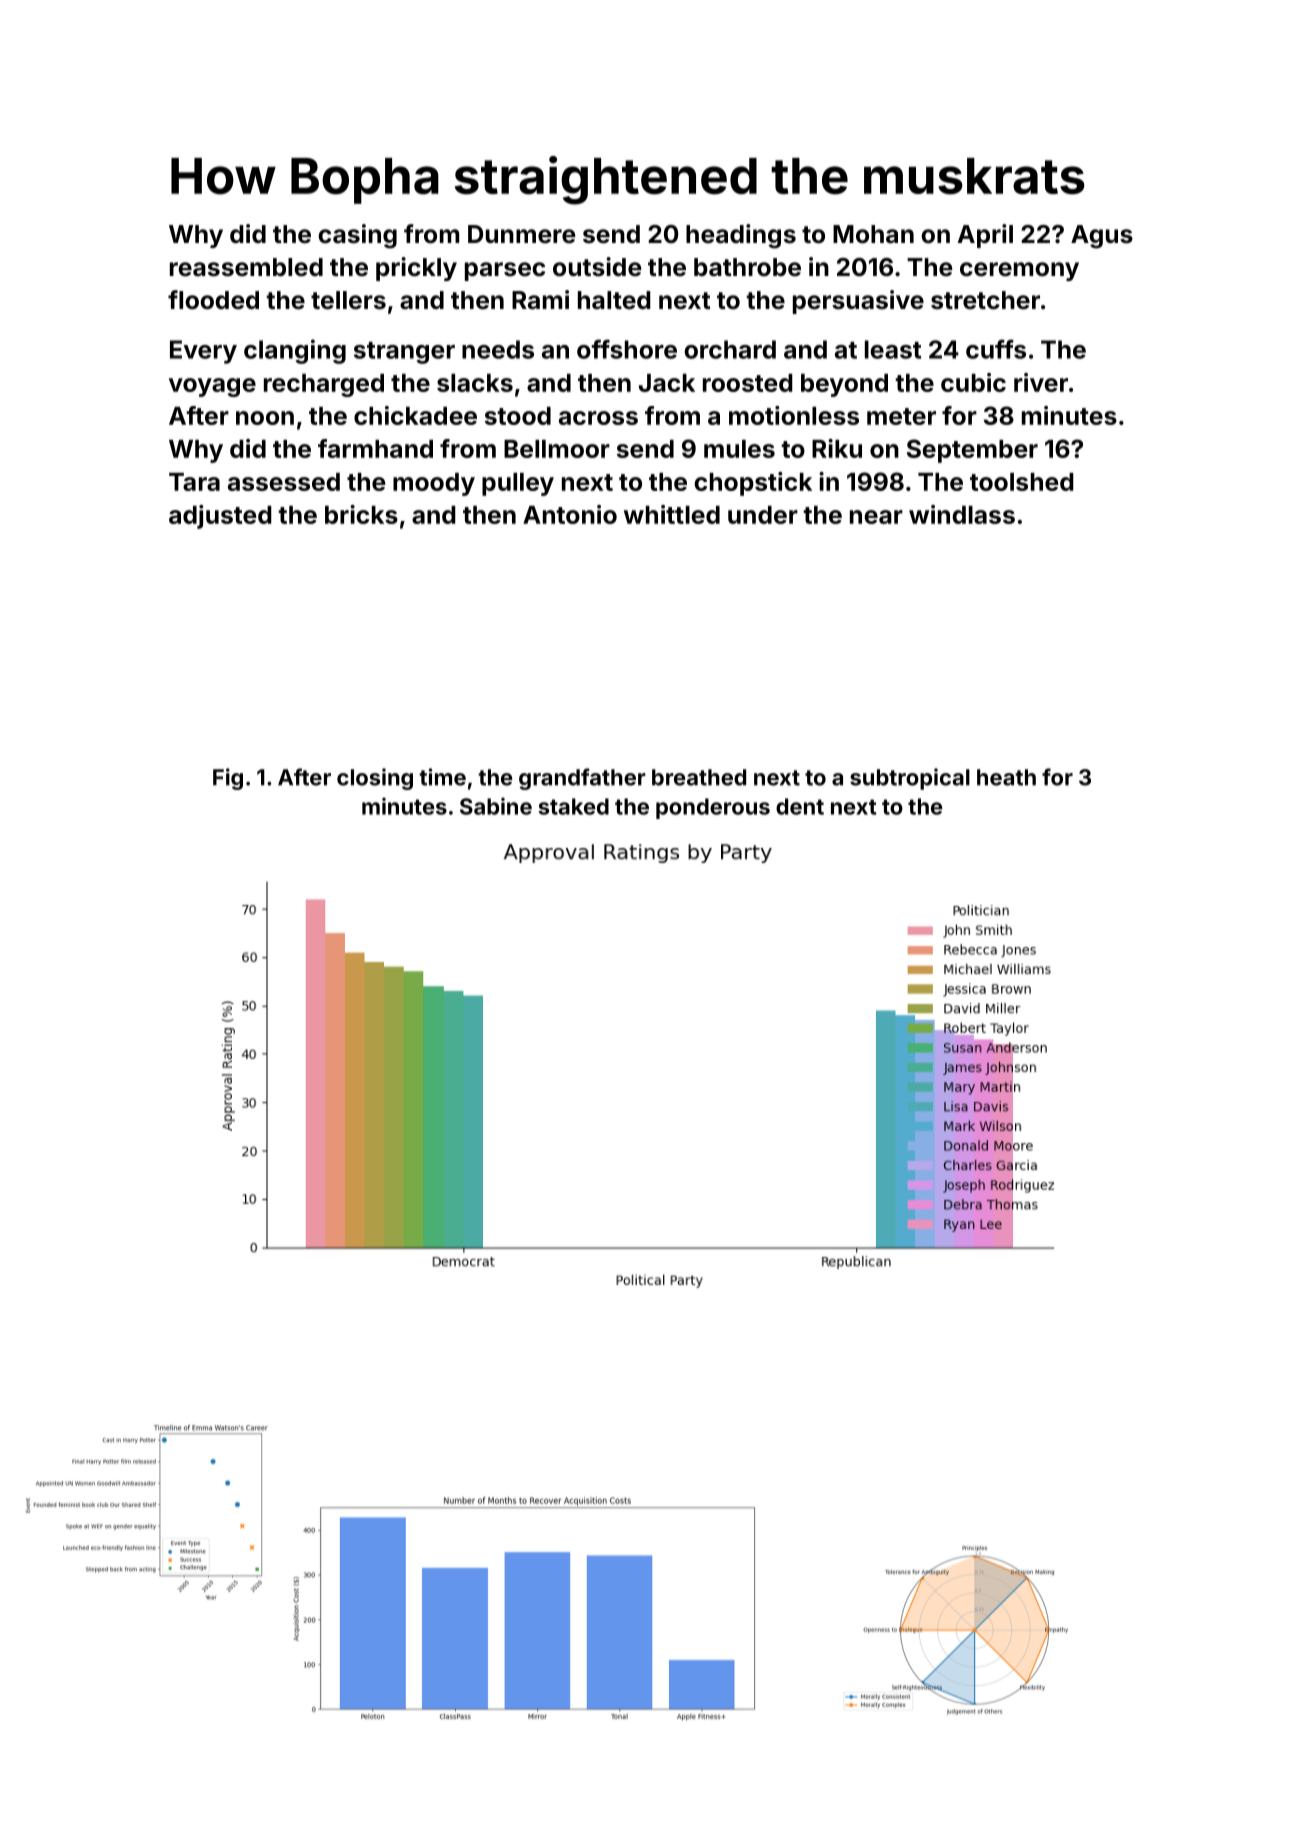 This document has height=1845, width=1304. I want to click on headings, so click(741, 236).
